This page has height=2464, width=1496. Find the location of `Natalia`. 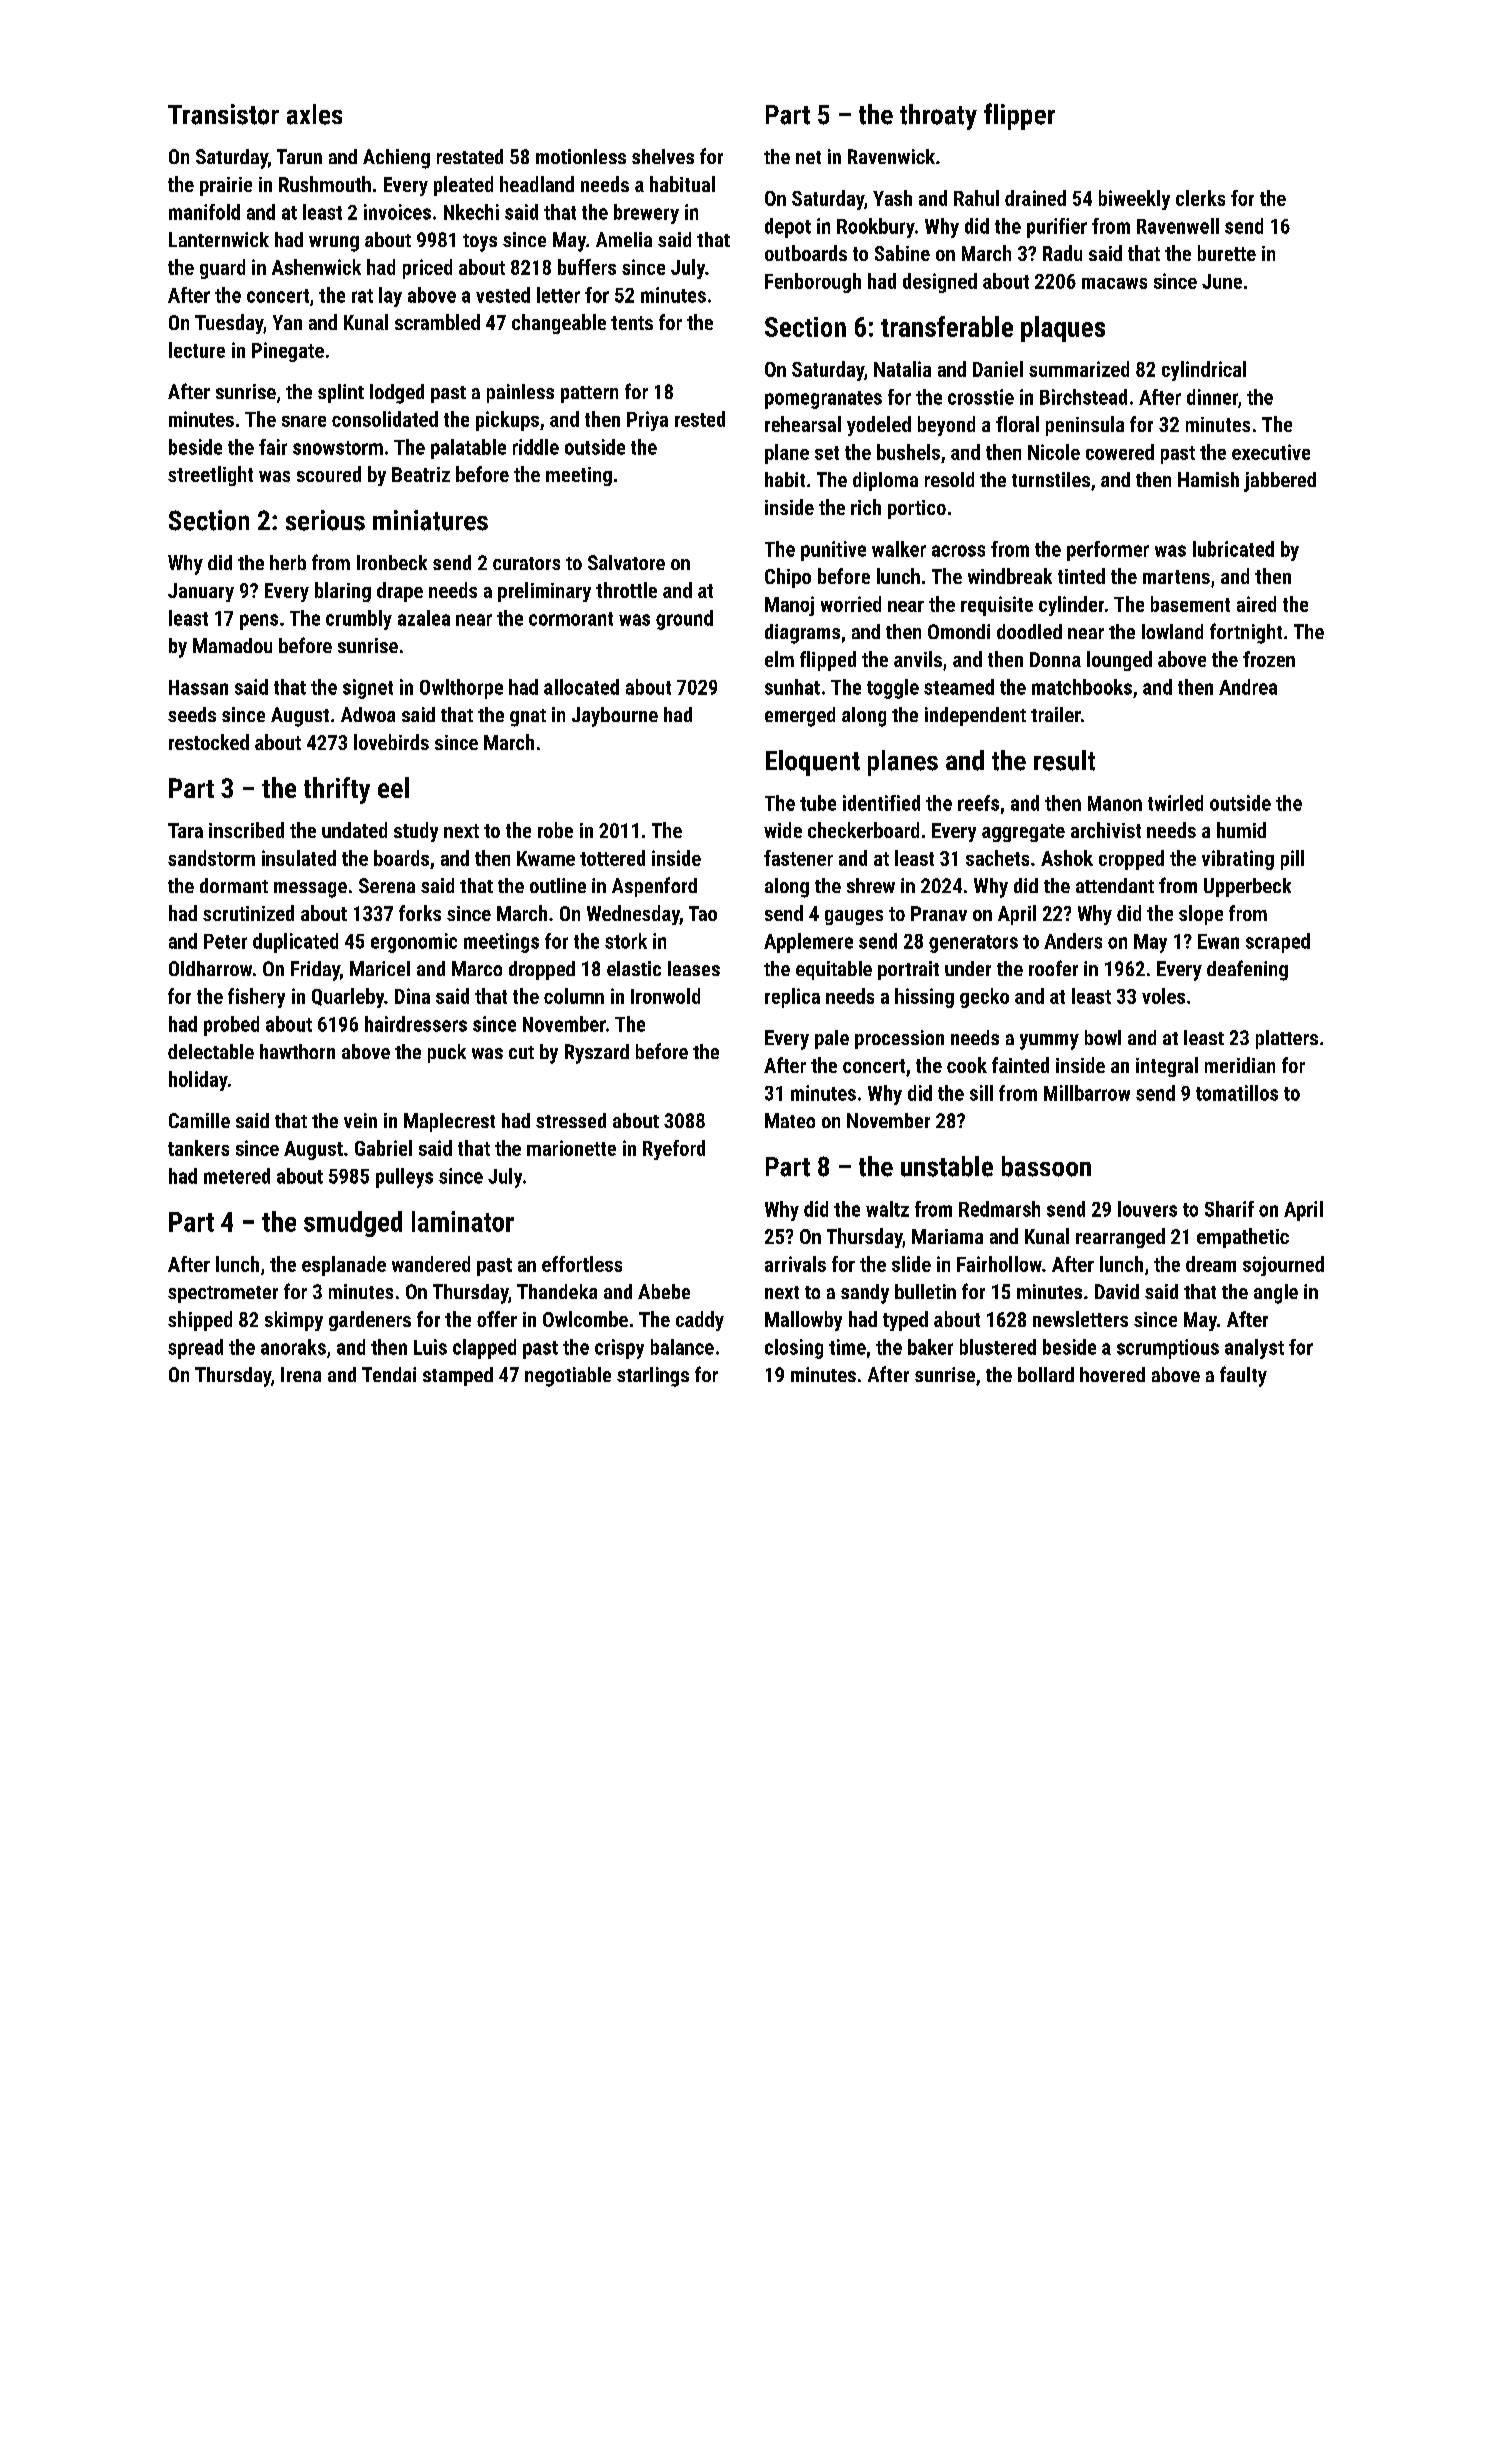

Natalia is located at coordinates (902, 369).
